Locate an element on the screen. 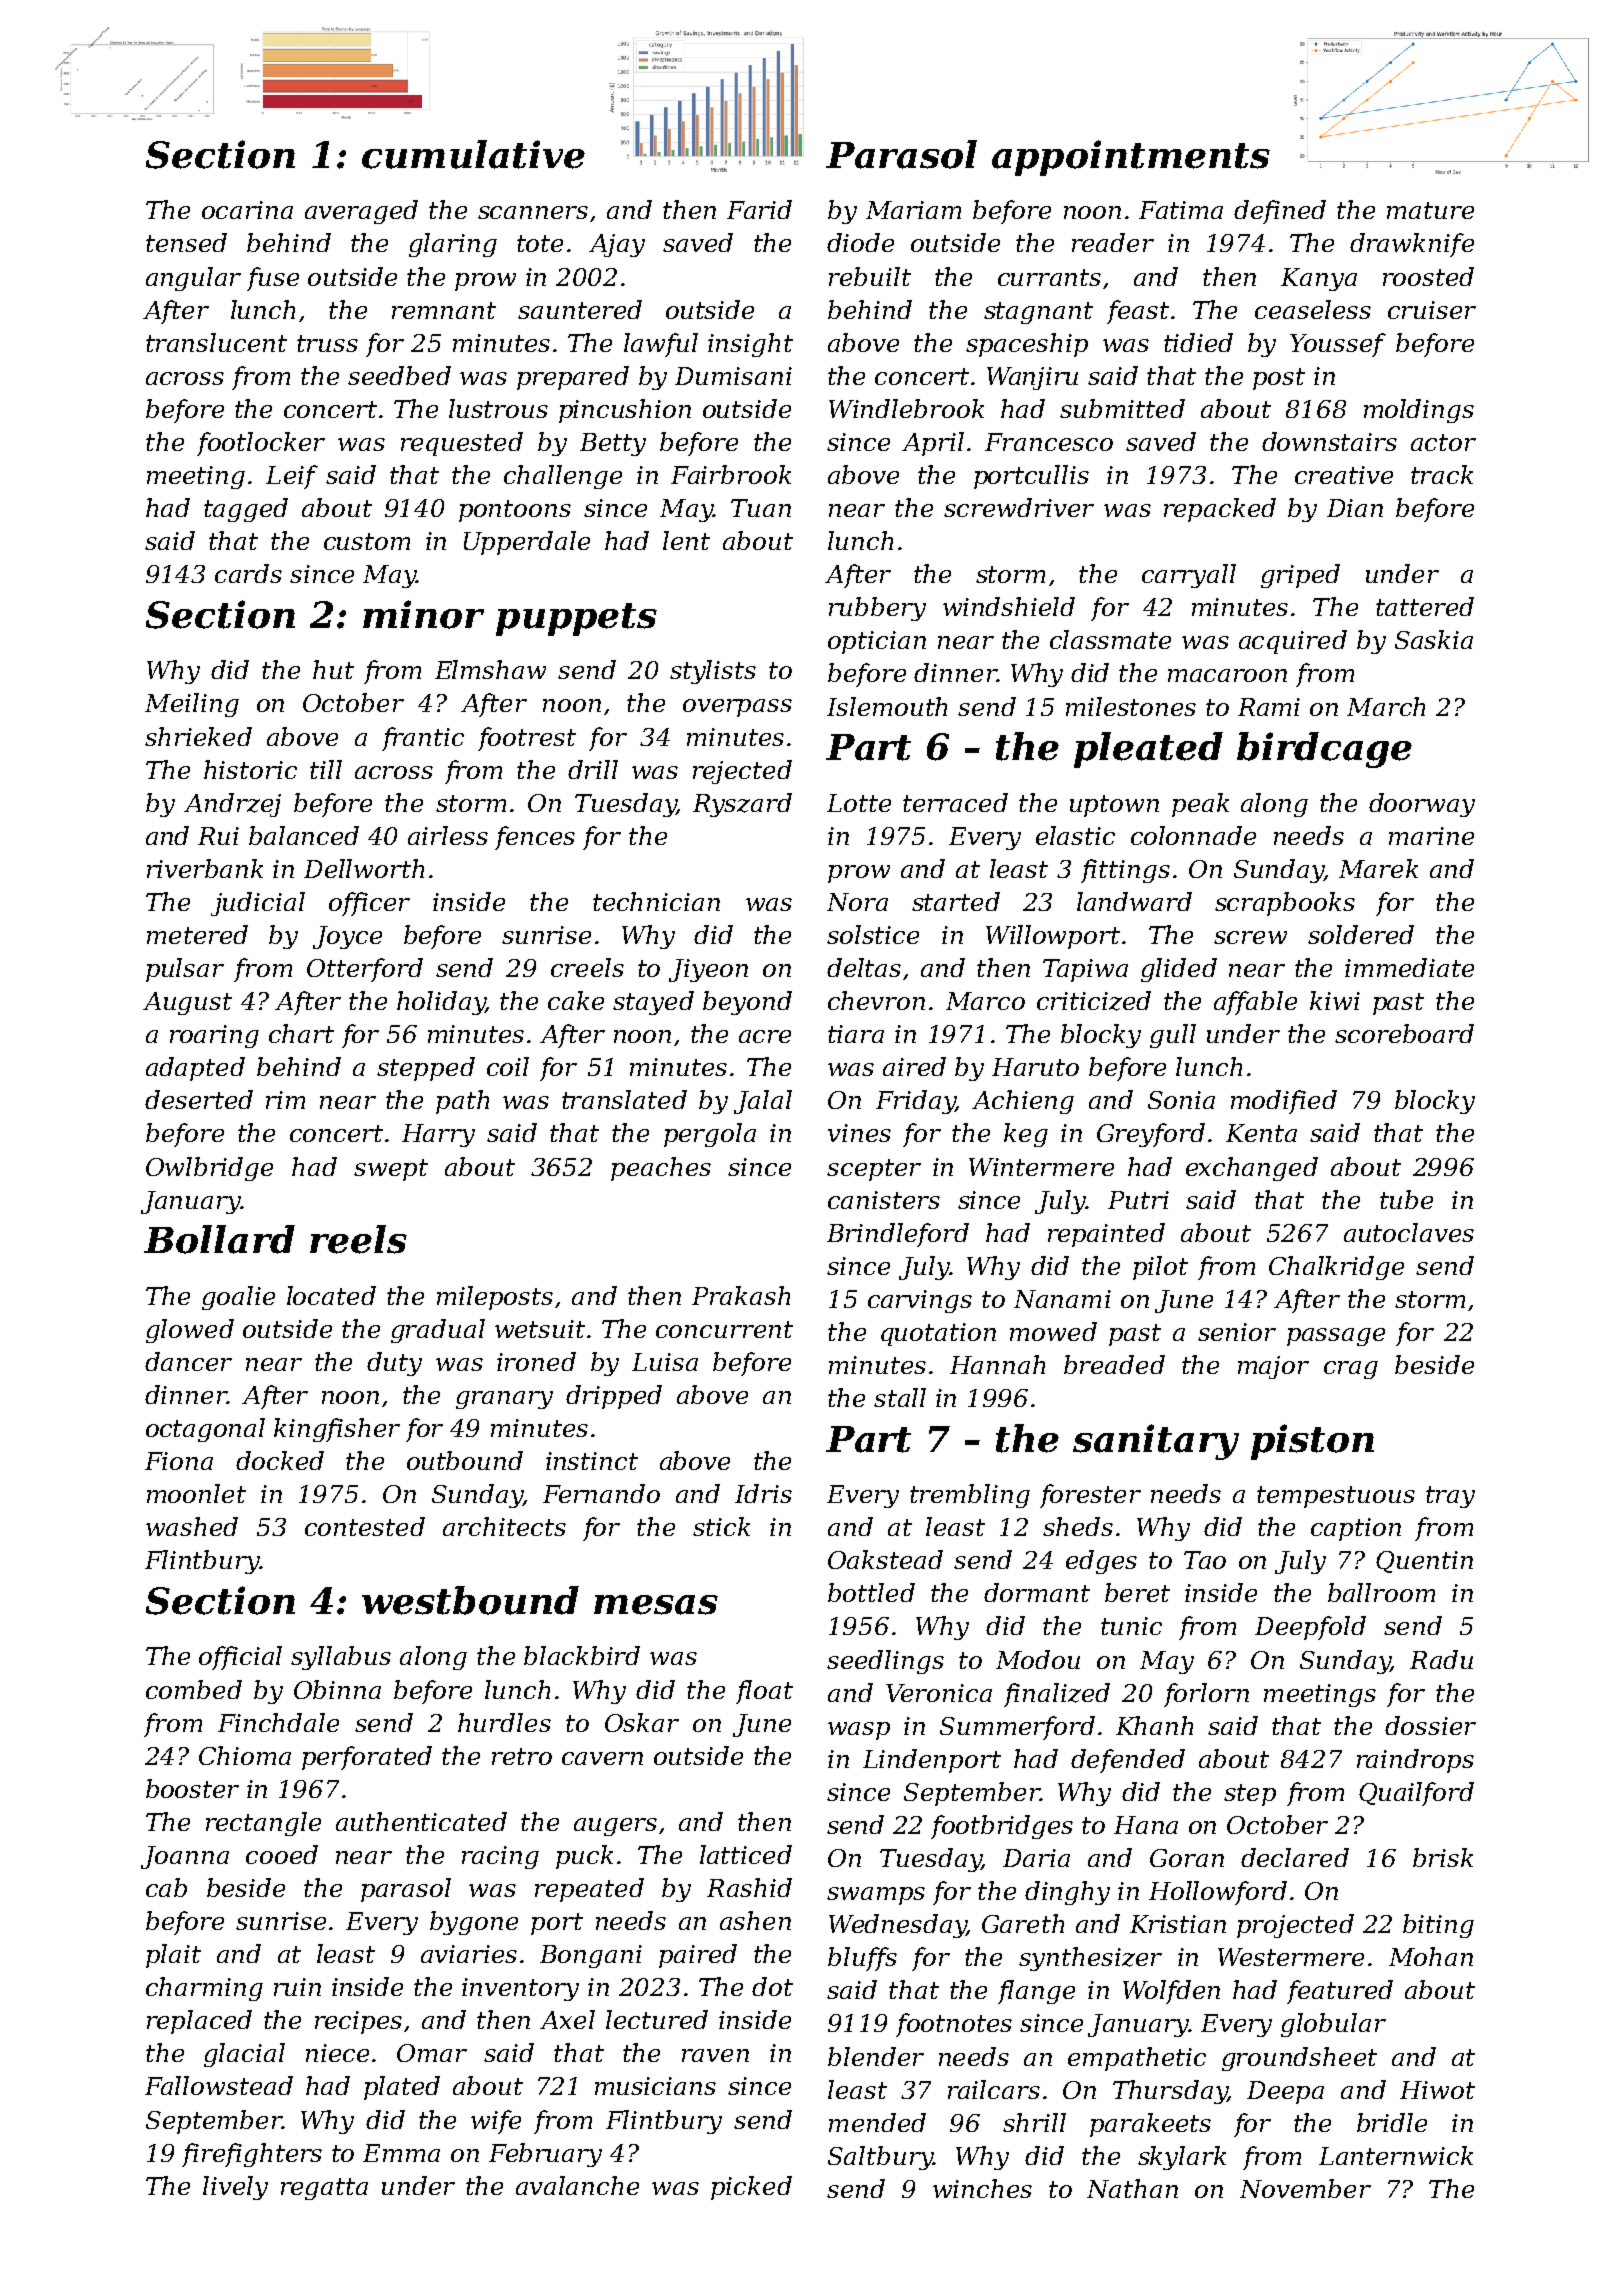 The width and height of the screenshot is (1620, 2292). footbridges is located at coordinates (1002, 1827).
